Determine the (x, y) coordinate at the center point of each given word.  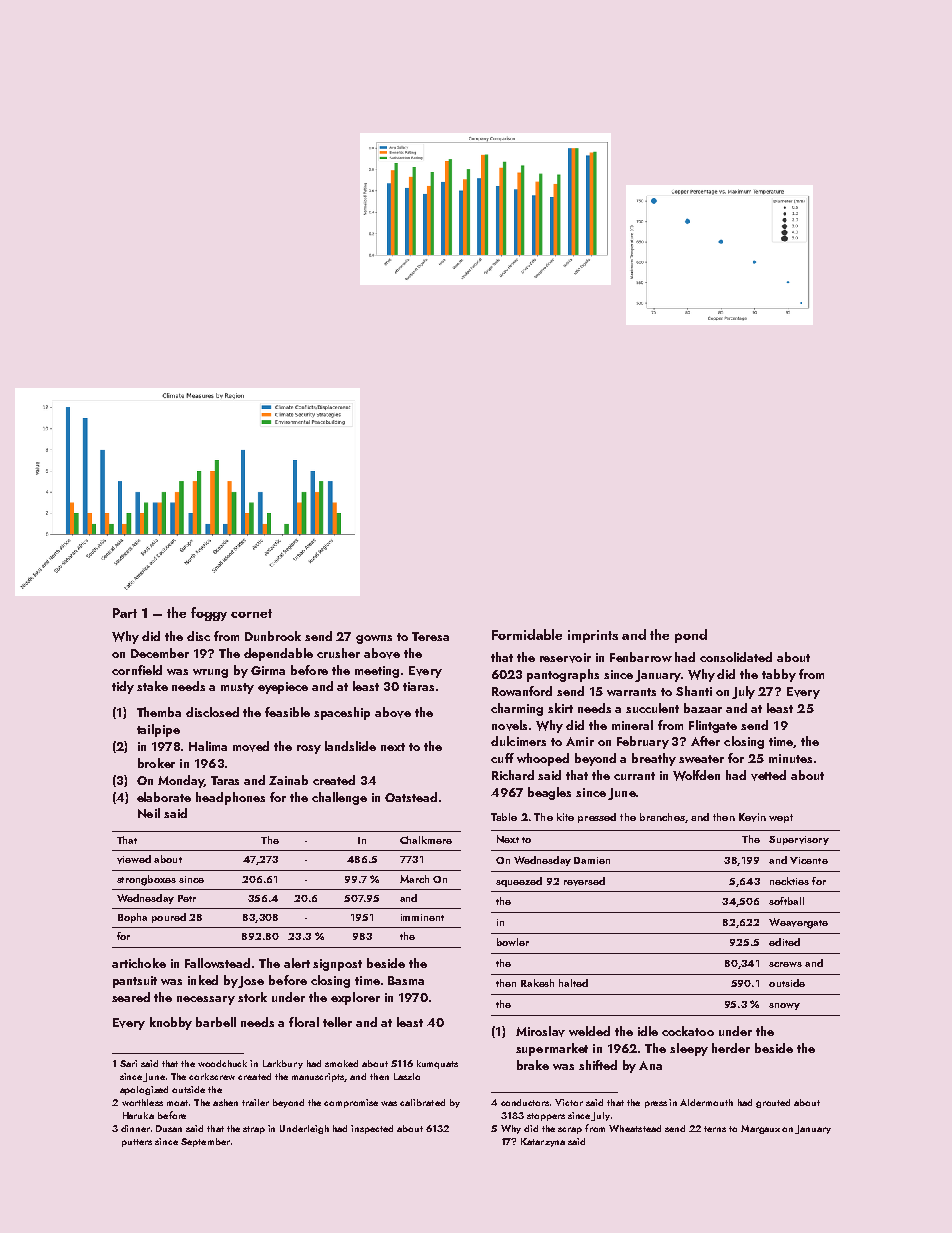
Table (504, 817)
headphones (230, 798)
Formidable (527, 634)
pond (691, 636)
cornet (251, 613)
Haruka (138, 1115)
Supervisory (799, 840)
